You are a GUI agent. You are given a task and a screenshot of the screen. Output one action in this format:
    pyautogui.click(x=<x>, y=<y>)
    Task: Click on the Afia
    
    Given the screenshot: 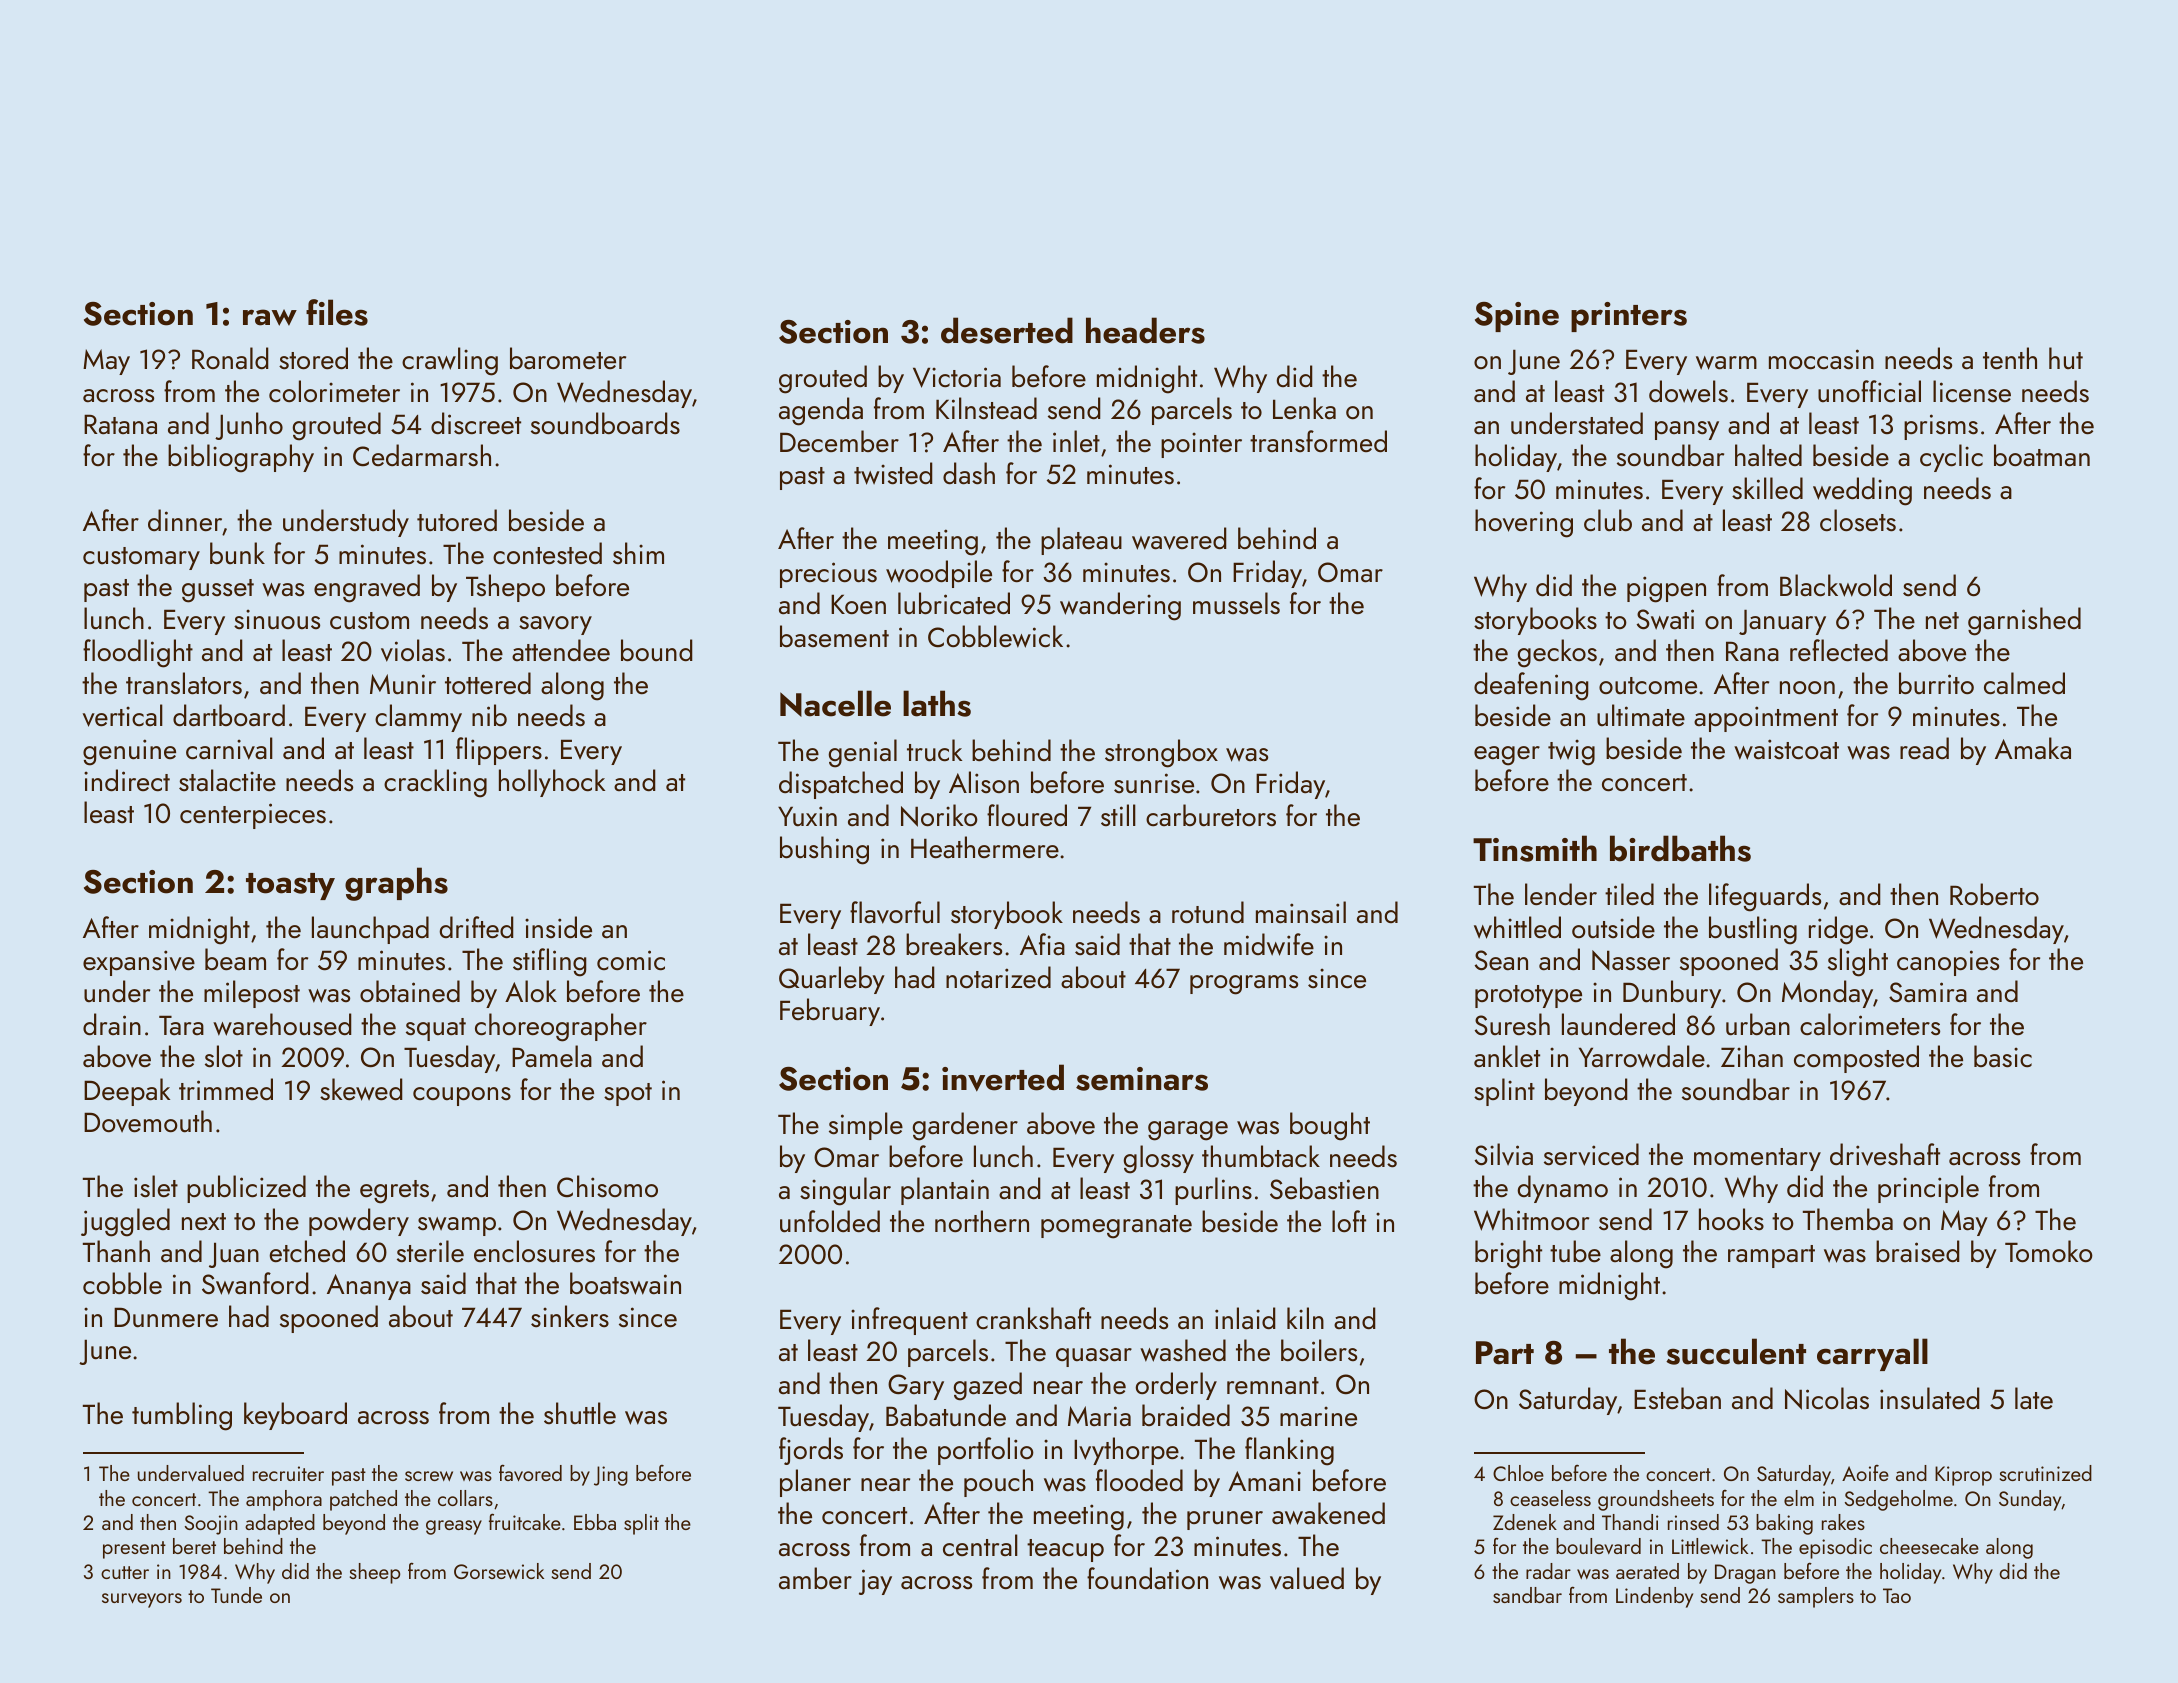 What is the action you would take?
    pyautogui.click(x=1042, y=944)
